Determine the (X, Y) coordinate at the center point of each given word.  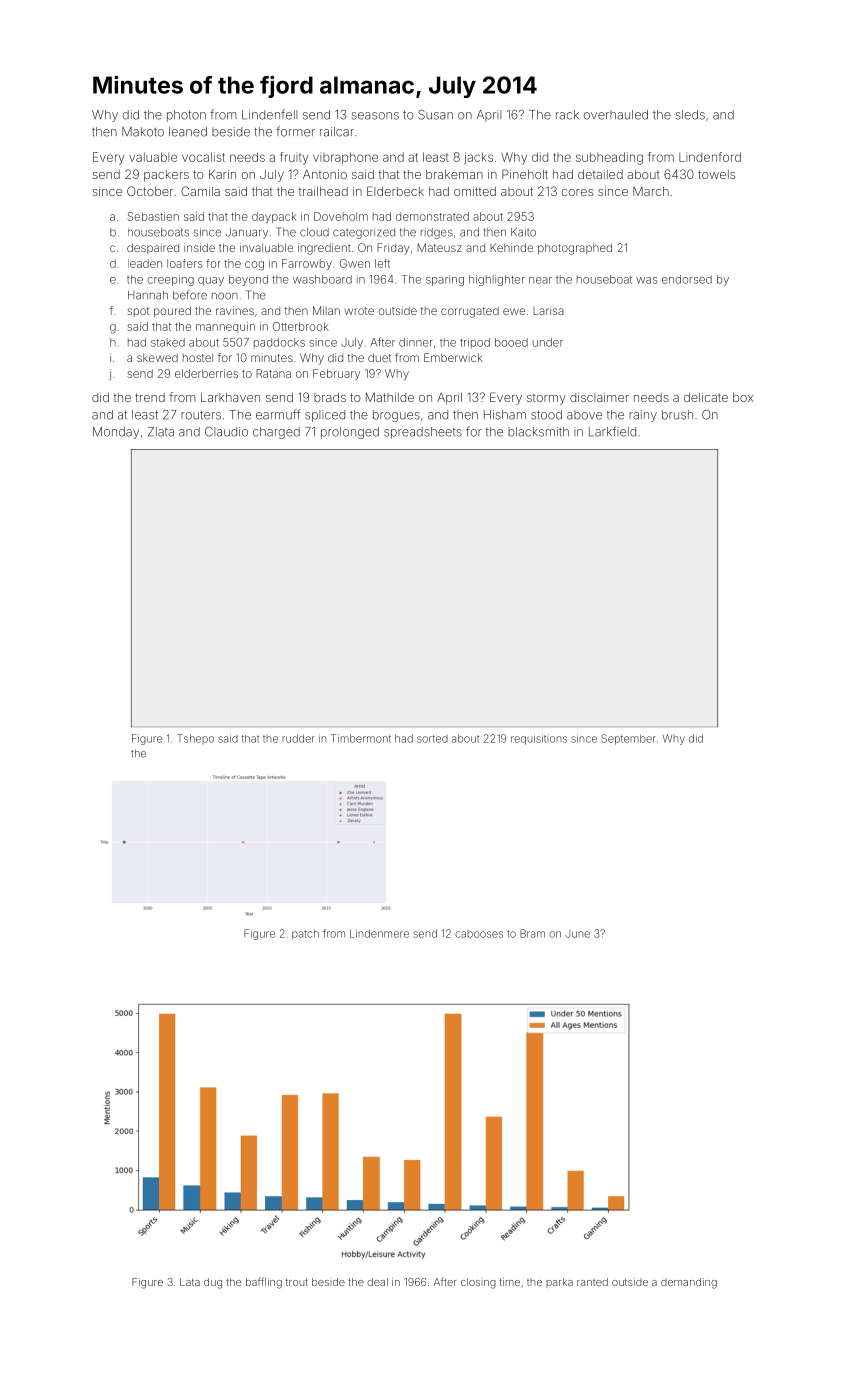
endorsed (687, 279)
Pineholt (525, 174)
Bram (532, 933)
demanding (689, 1283)
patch (305, 934)
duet (379, 357)
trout (297, 1282)
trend (150, 397)
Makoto (143, 132)
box (743, 397)
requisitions (539, 739)
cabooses (479, 934)
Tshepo (195, 739)
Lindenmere (379, 933)
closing (478, 1283)
